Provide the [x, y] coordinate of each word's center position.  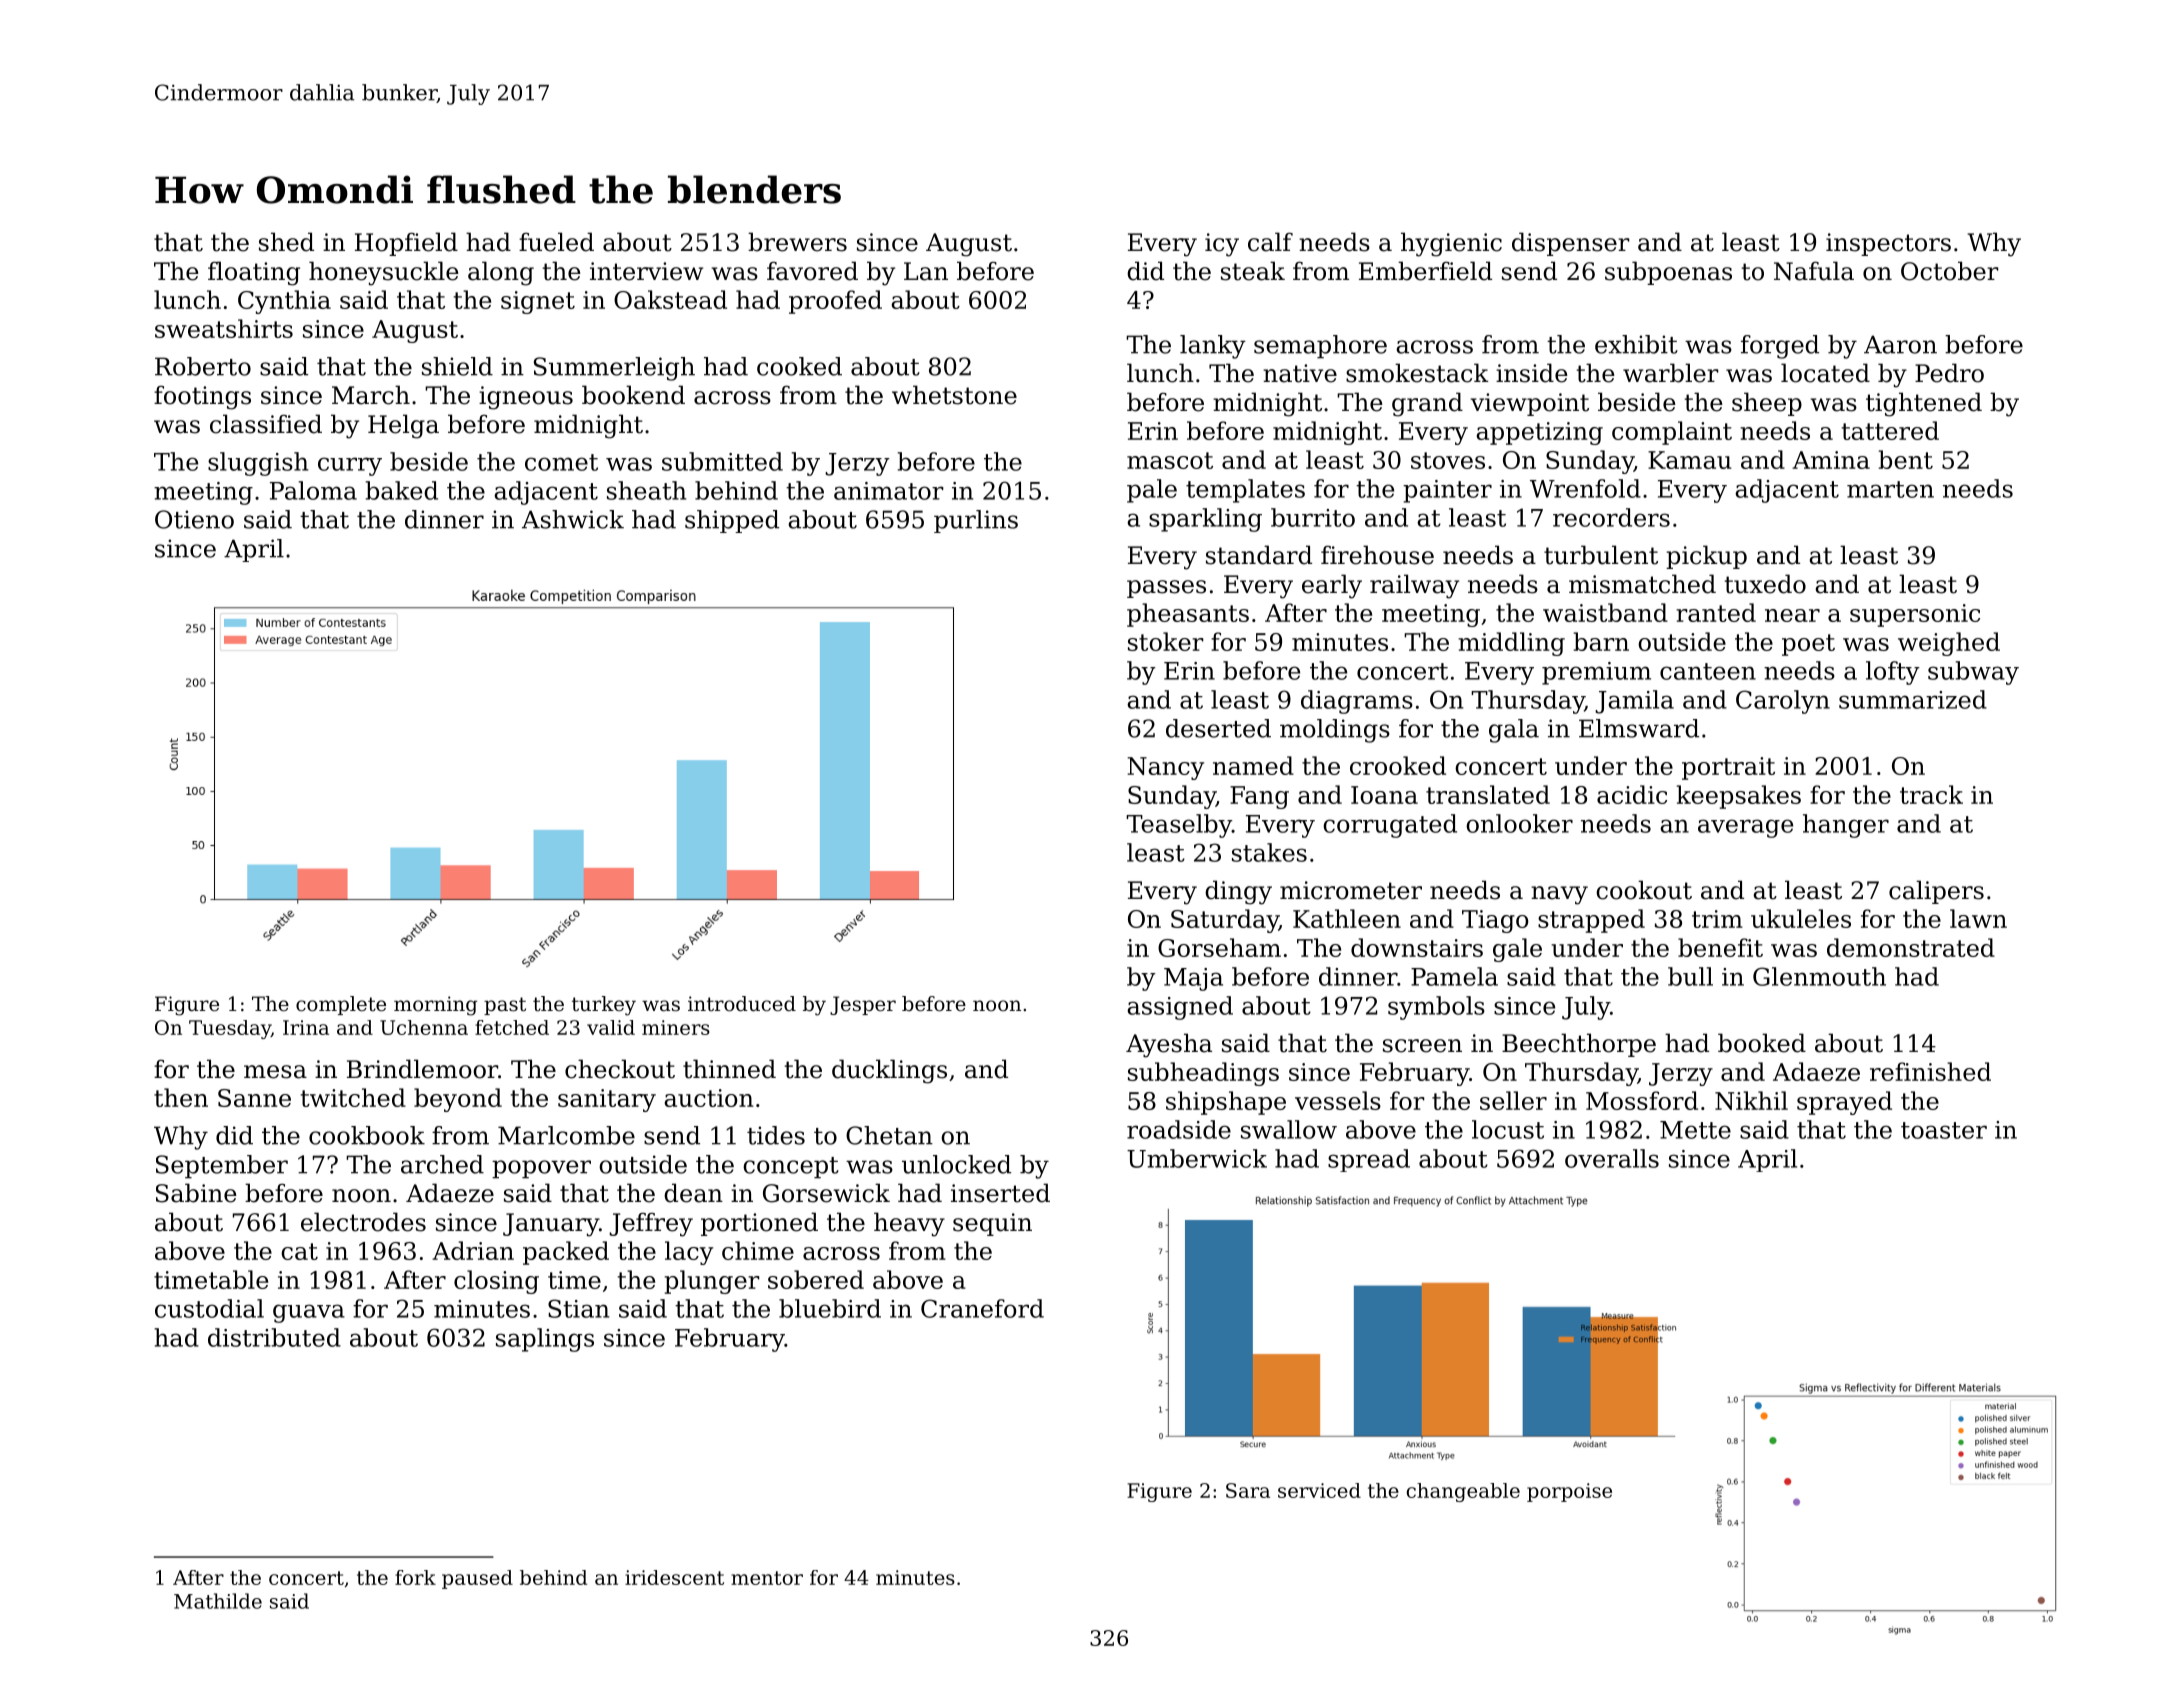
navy [1559, 895]
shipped [732, 521]
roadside [1179, 1129]
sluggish [258, 464]
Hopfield [406, 244]
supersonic [1915, 615]
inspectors [1888, 244]
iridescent [674, 1577]
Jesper [863, 1005]
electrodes [363, 1222]
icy [1222, 245]
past [505, 1006]
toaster [1944, 1130]
